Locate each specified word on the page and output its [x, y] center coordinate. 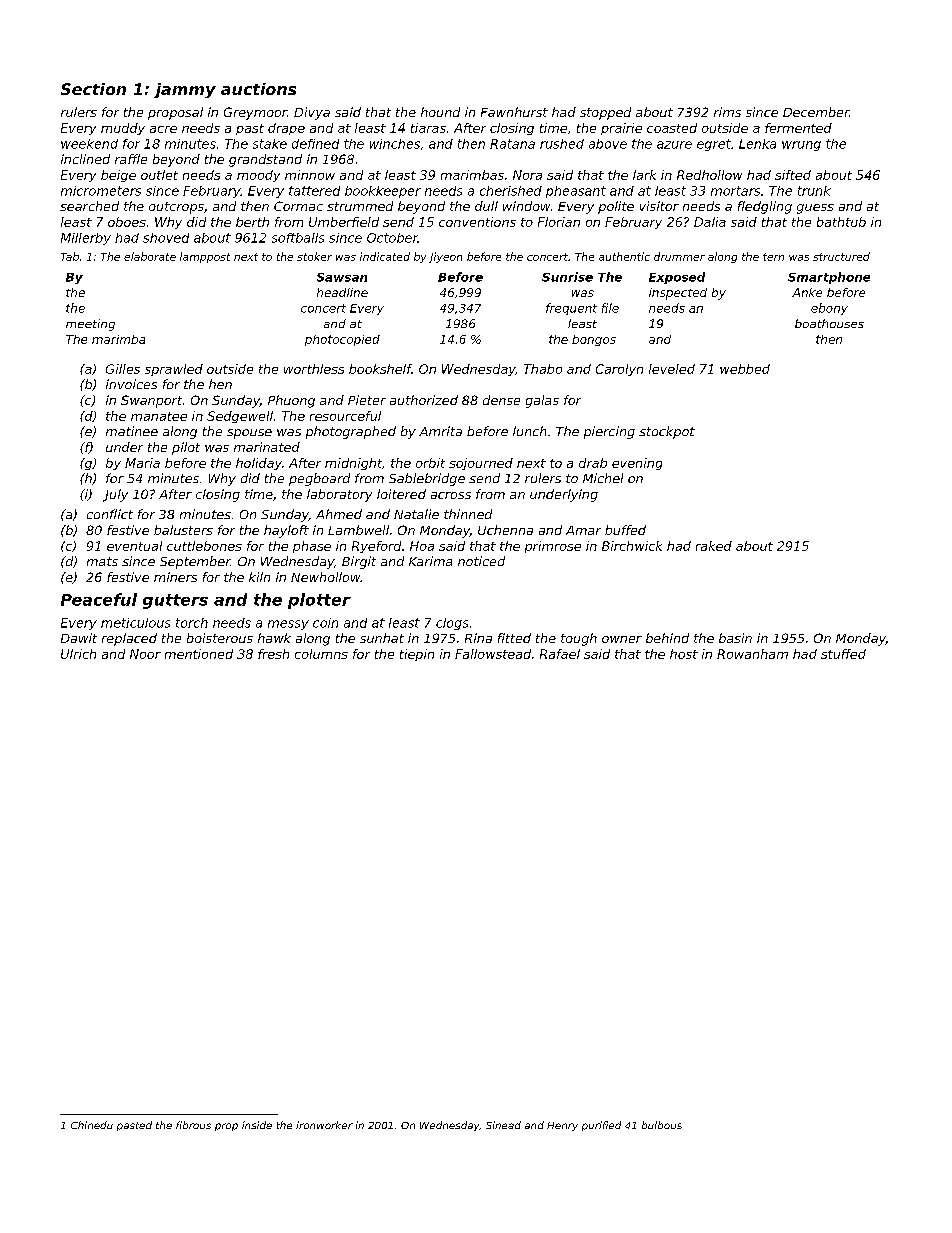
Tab [70, 256]
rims [727, 112]
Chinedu [92, 1125]
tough [579, 639]
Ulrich [78, 654]
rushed [562, 144]
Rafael [560, 654]
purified [601, 1126]
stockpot [667, 432]
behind [667, 638]
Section [93, 89]
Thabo [543, 369]
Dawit [79, 638]
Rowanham [752, 654]
